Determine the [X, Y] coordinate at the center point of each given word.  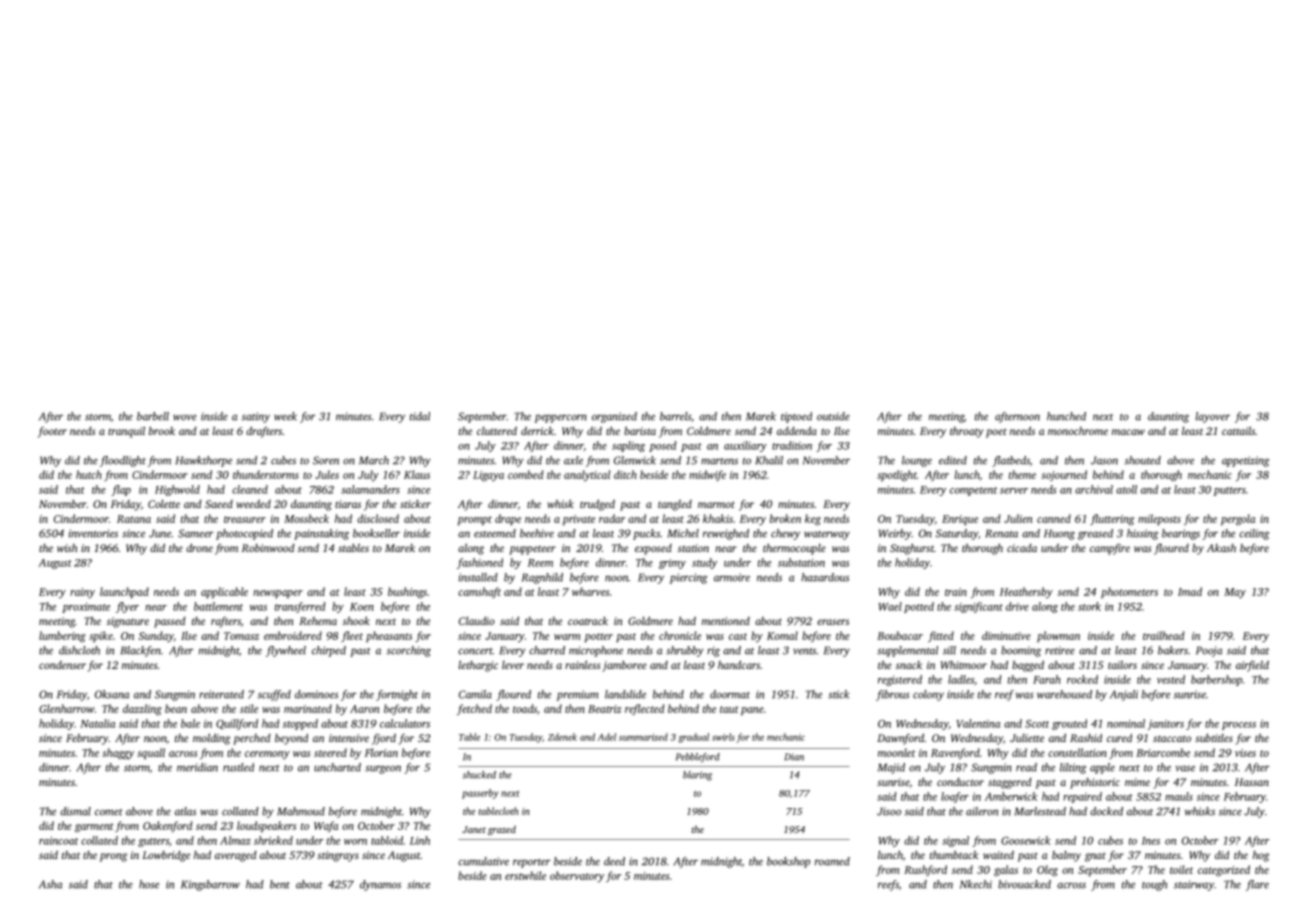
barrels [675, 416]
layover [1212, 417]
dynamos [380, 885]
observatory [577, 877]
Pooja [1209, 651]
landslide [625, 694]
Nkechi [976, 884]
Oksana [112, 694]
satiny [256, 417]
